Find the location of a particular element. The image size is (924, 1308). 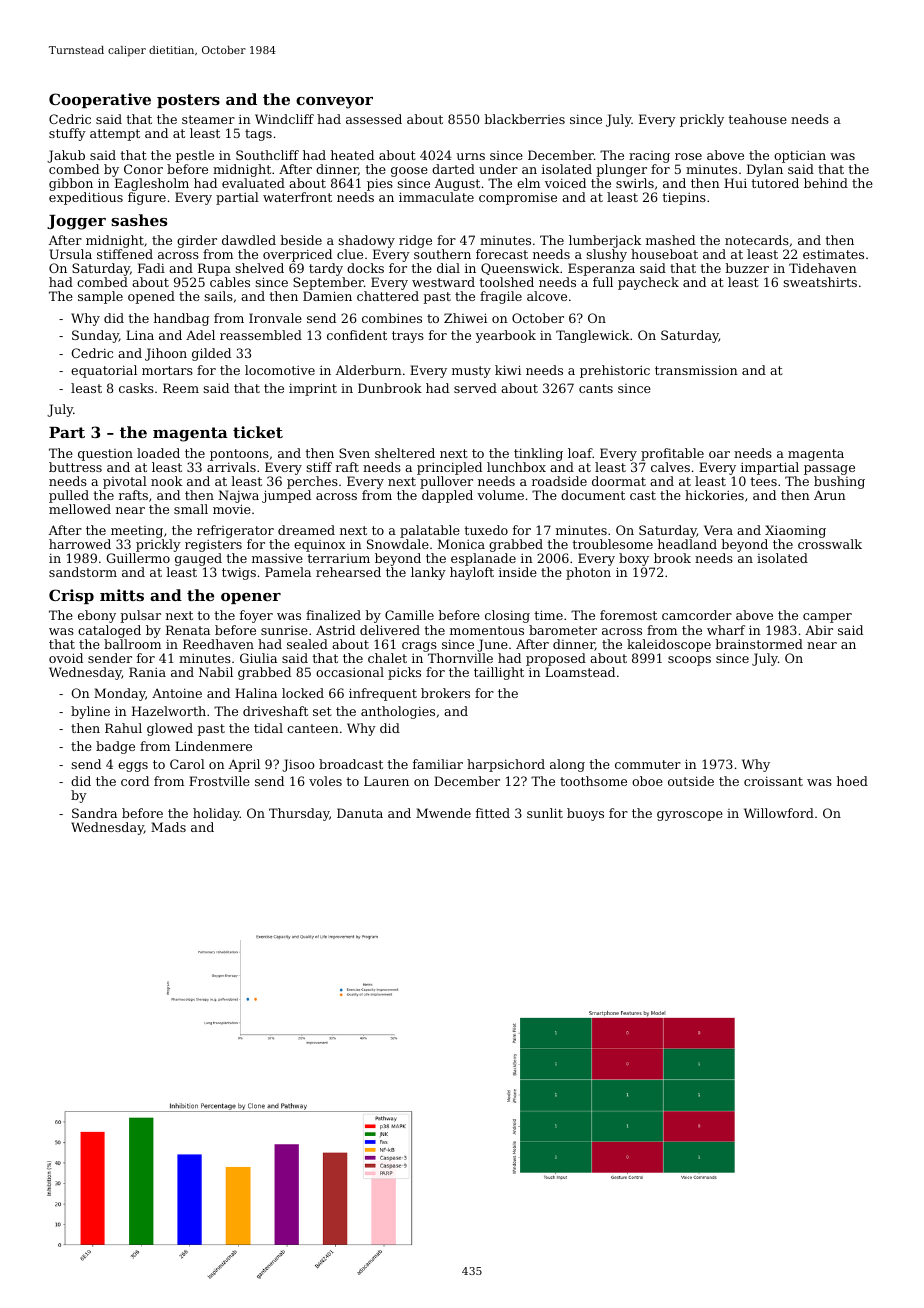

kiwi is located at coordinates (508, 370).
